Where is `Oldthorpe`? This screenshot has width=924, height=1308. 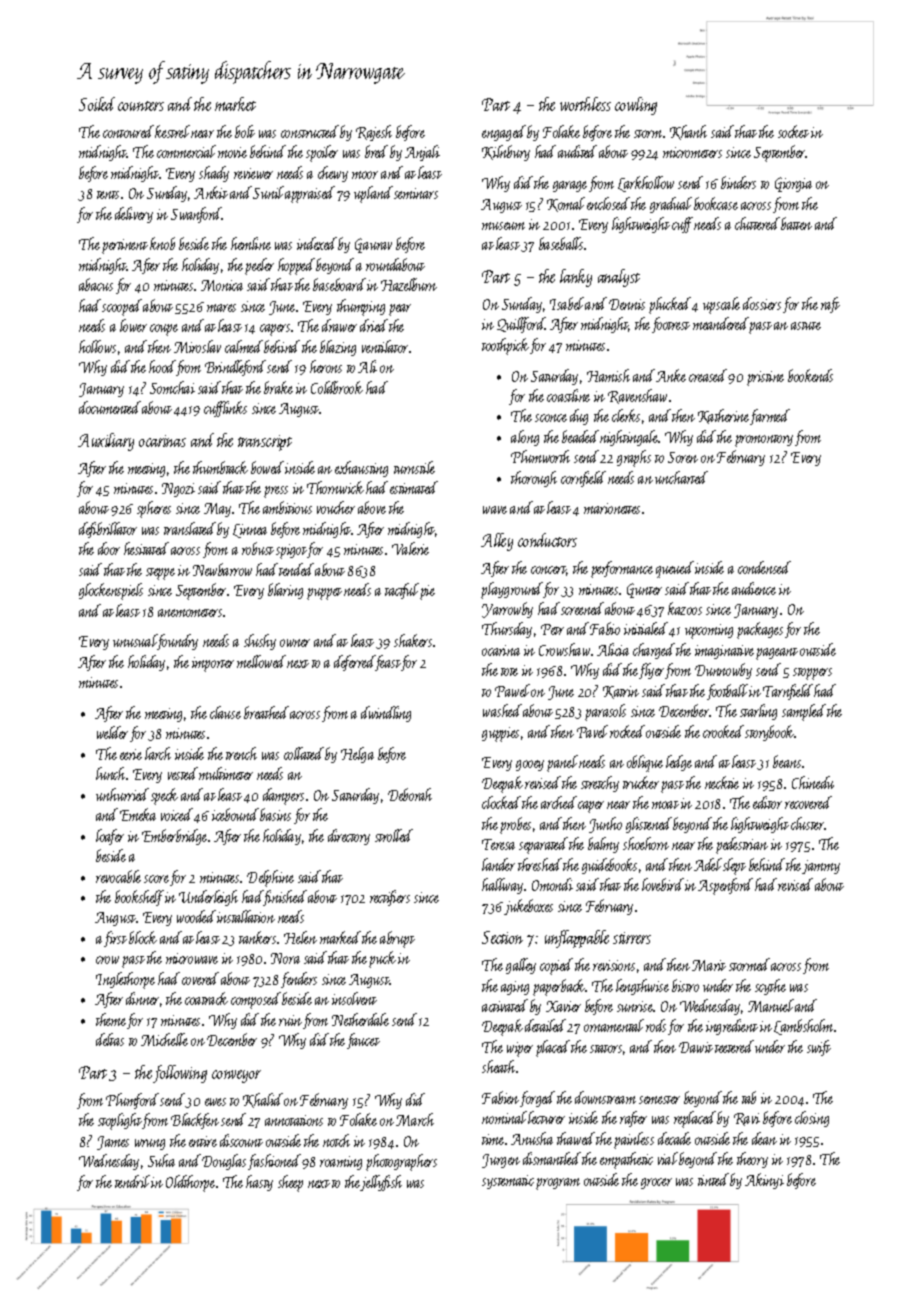
Oldthorpe is located at coordinates (190, 1183).
